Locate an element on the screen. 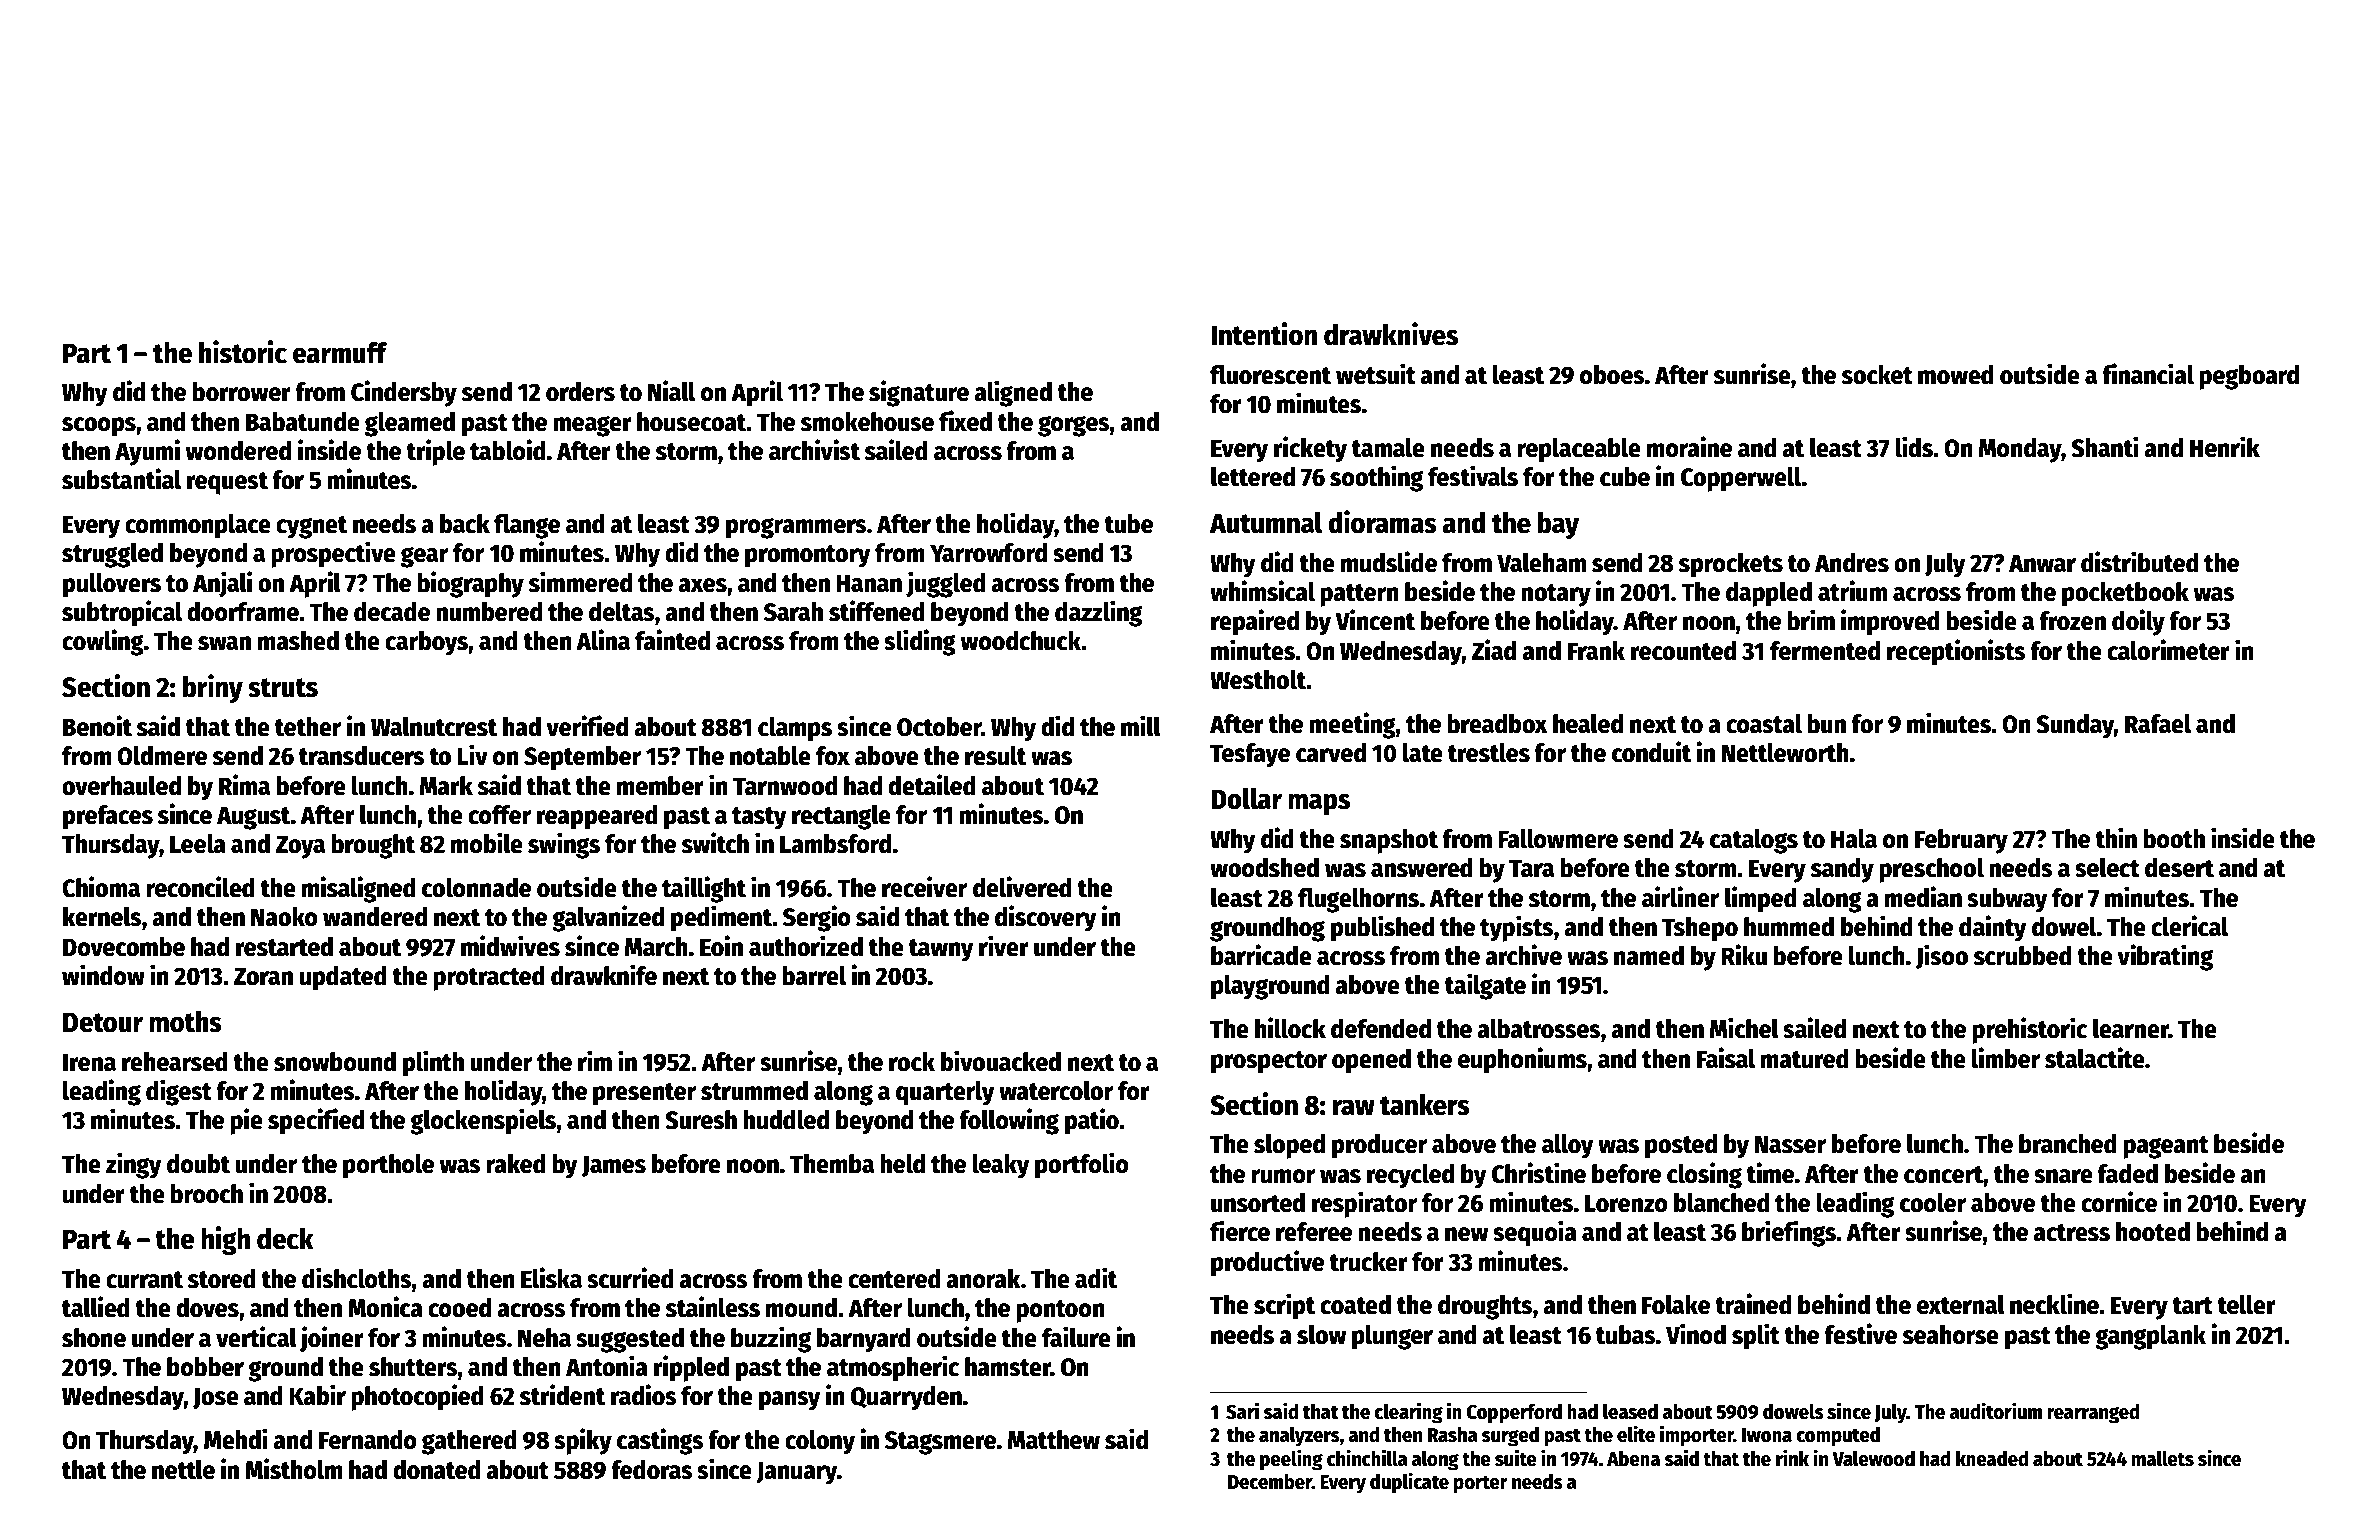 This screenshot has width=2380, height=1540. sliding is located at coordinates (920, 642).
